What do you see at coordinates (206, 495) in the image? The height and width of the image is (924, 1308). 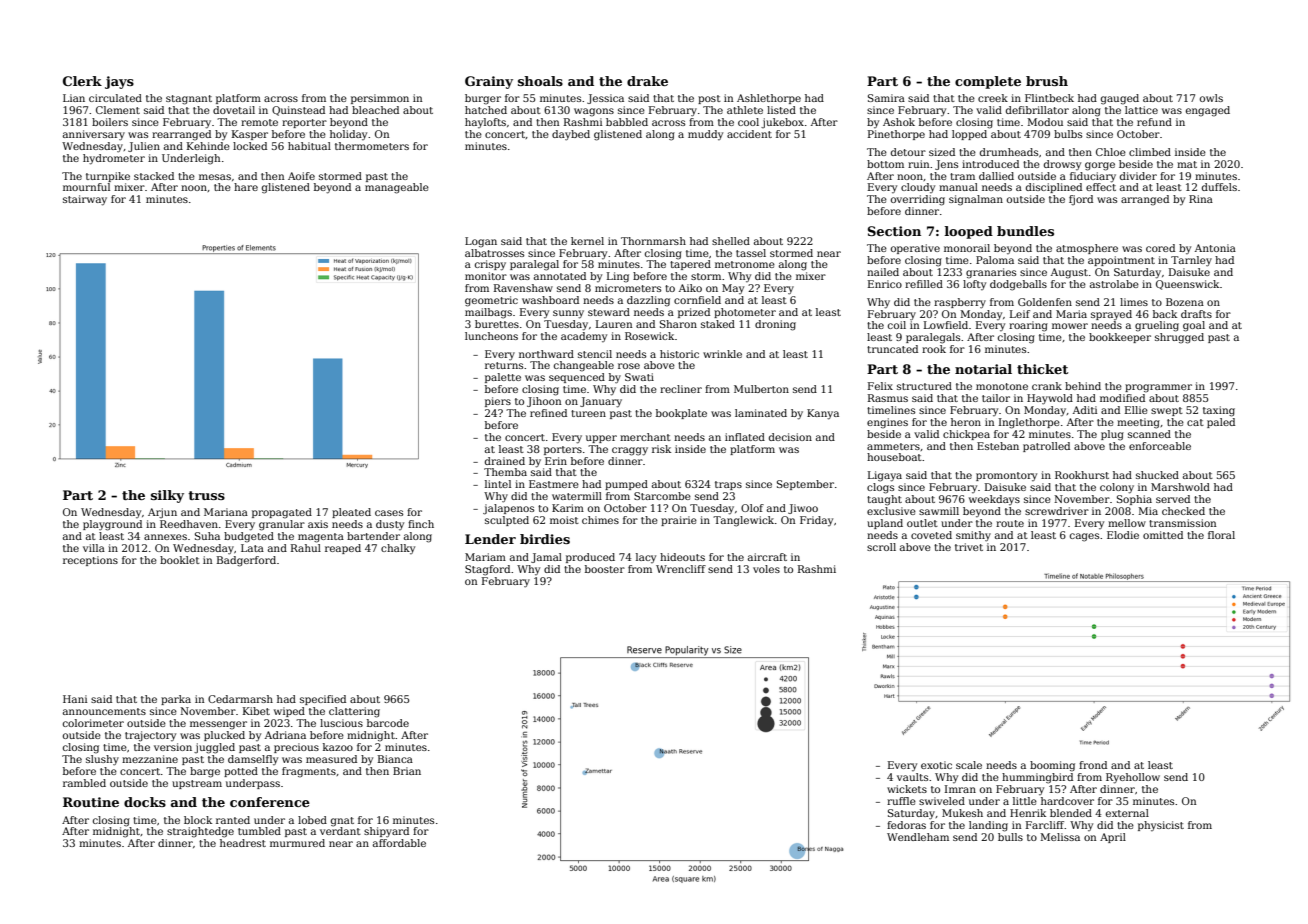 I see `truss` at bounding box center [206, 495].
